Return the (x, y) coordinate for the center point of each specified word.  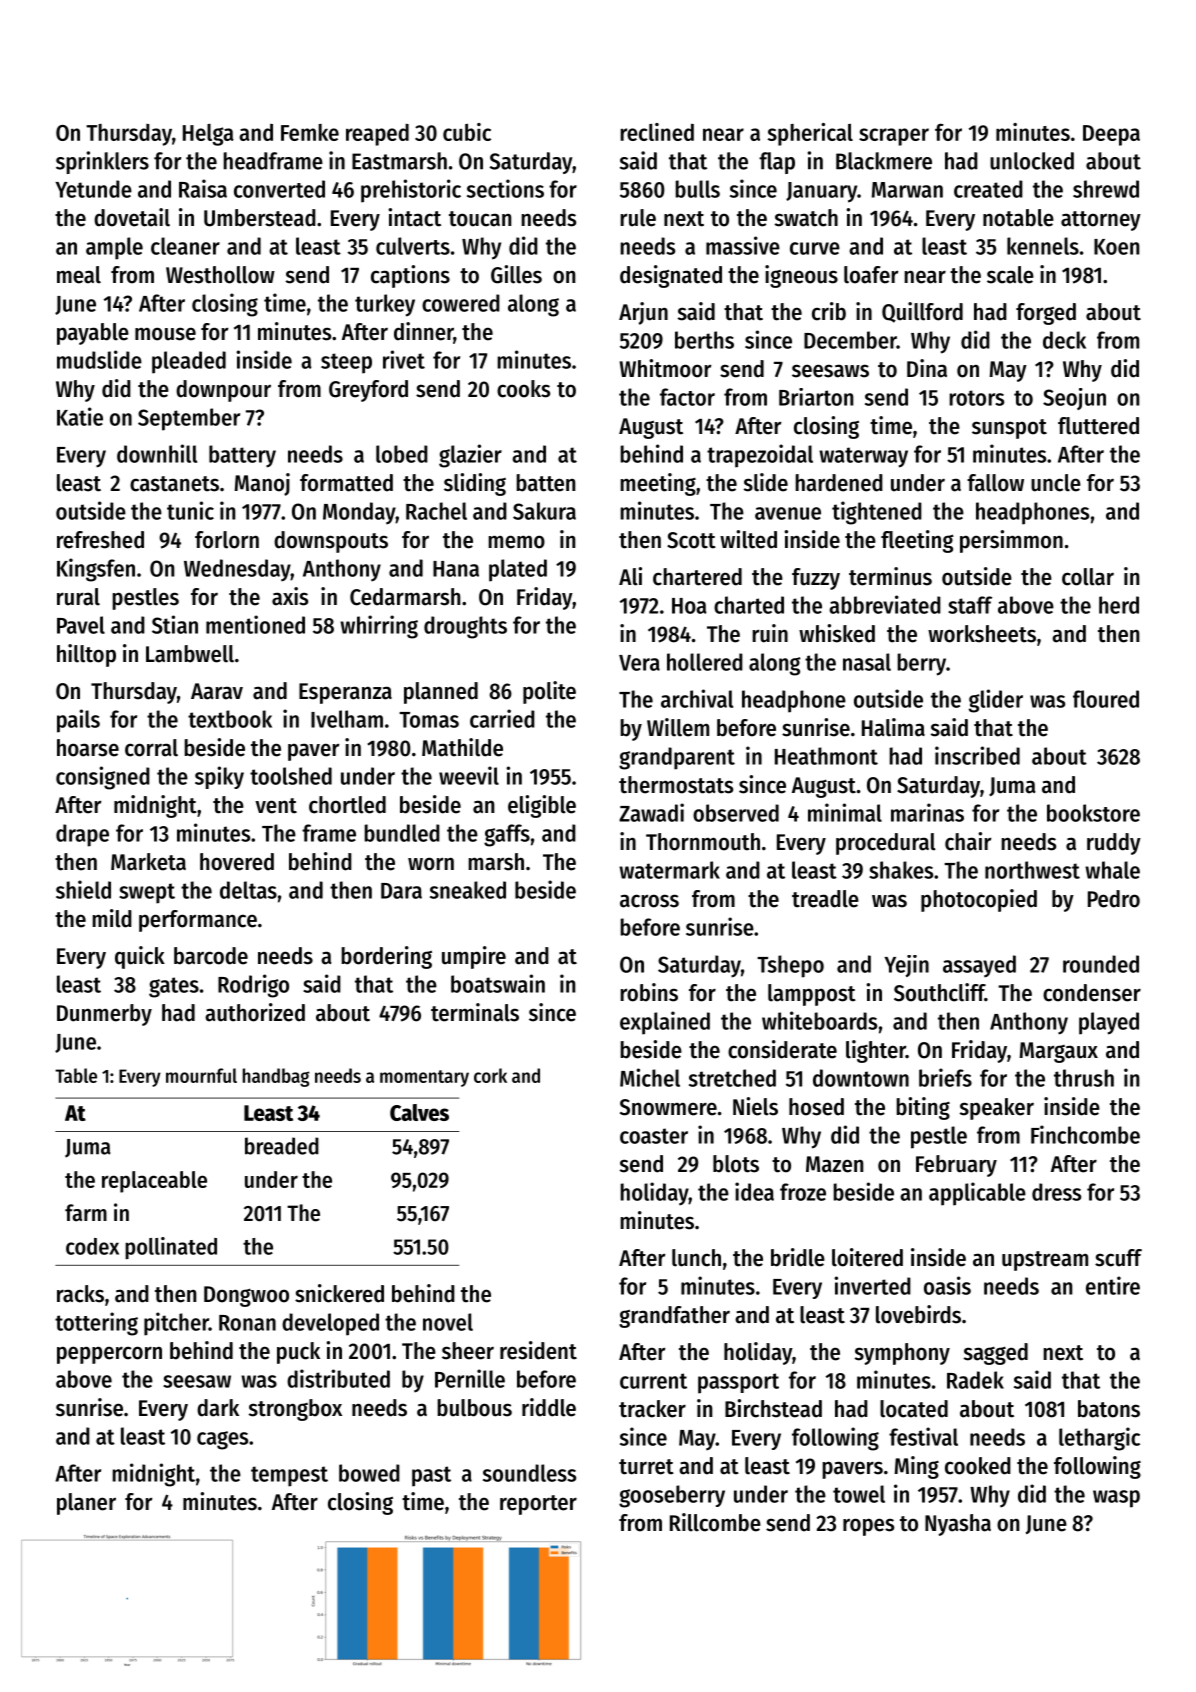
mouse (165, 334)
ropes (868, 1527)
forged (1046, 314)
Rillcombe (715, 1522)
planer (86, 1504)
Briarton (816, 397)
